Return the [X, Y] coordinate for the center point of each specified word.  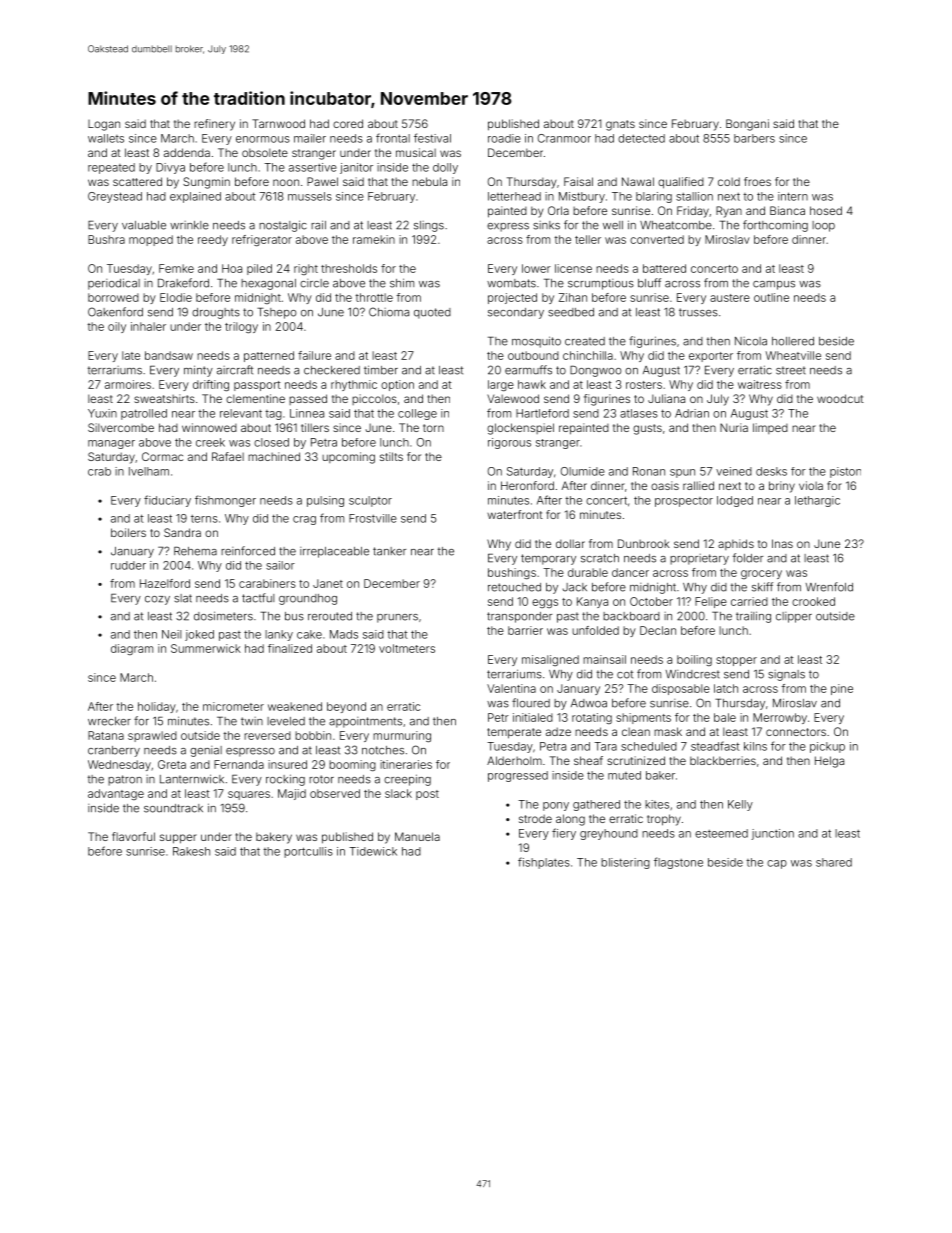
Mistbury [582, 197]
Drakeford [183, 283]
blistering [625, 863]
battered [664, 268]
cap [777, 864]
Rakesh [191, 851]
